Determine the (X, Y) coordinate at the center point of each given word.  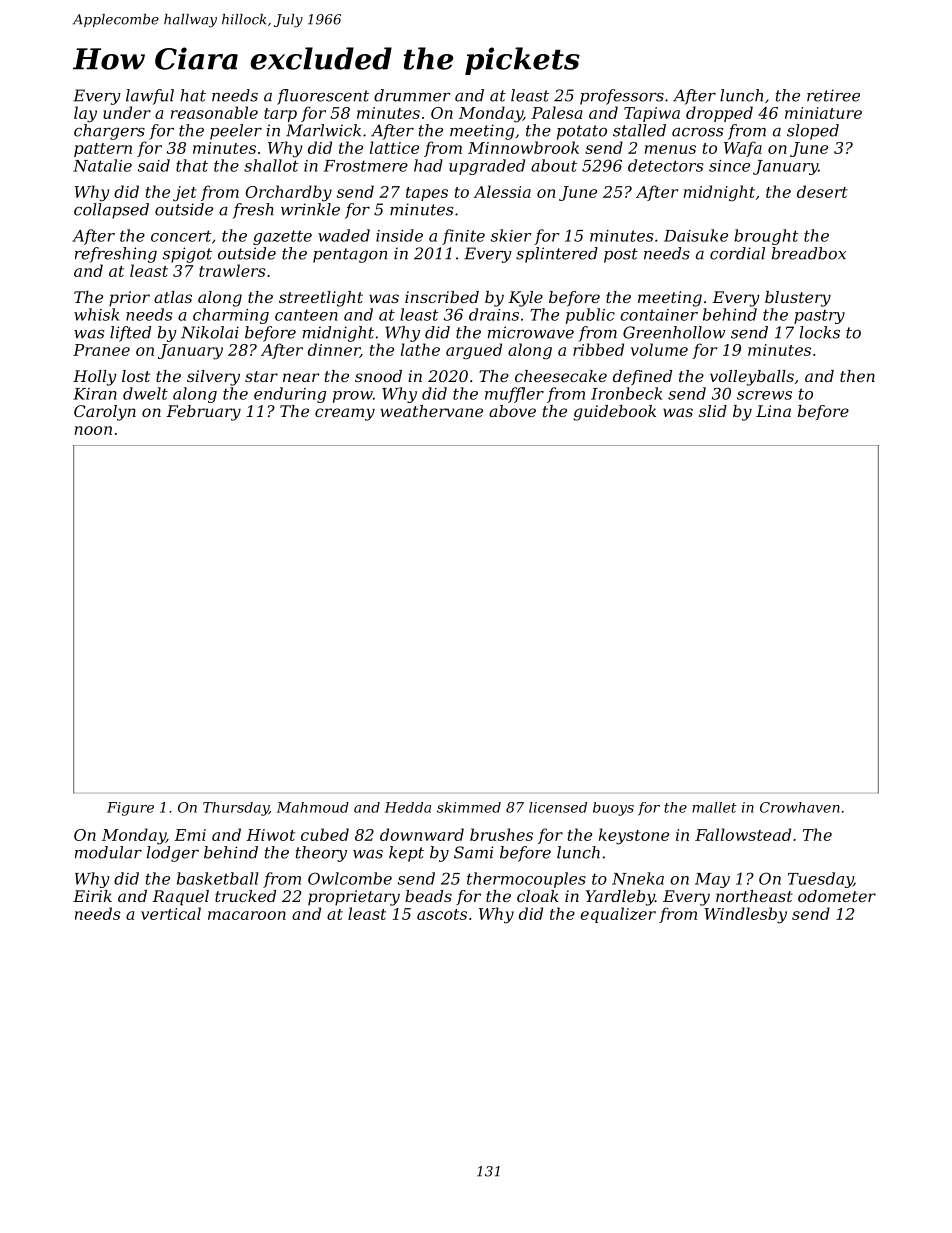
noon (93, 430)
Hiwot (270, 835)
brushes (501, 834)
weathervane (431, 411)
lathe (420, 349)
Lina (773, 411)
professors (622, 97)
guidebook (614, 413)
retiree (833, 95)
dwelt (145, 393)
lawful (150, 97)
